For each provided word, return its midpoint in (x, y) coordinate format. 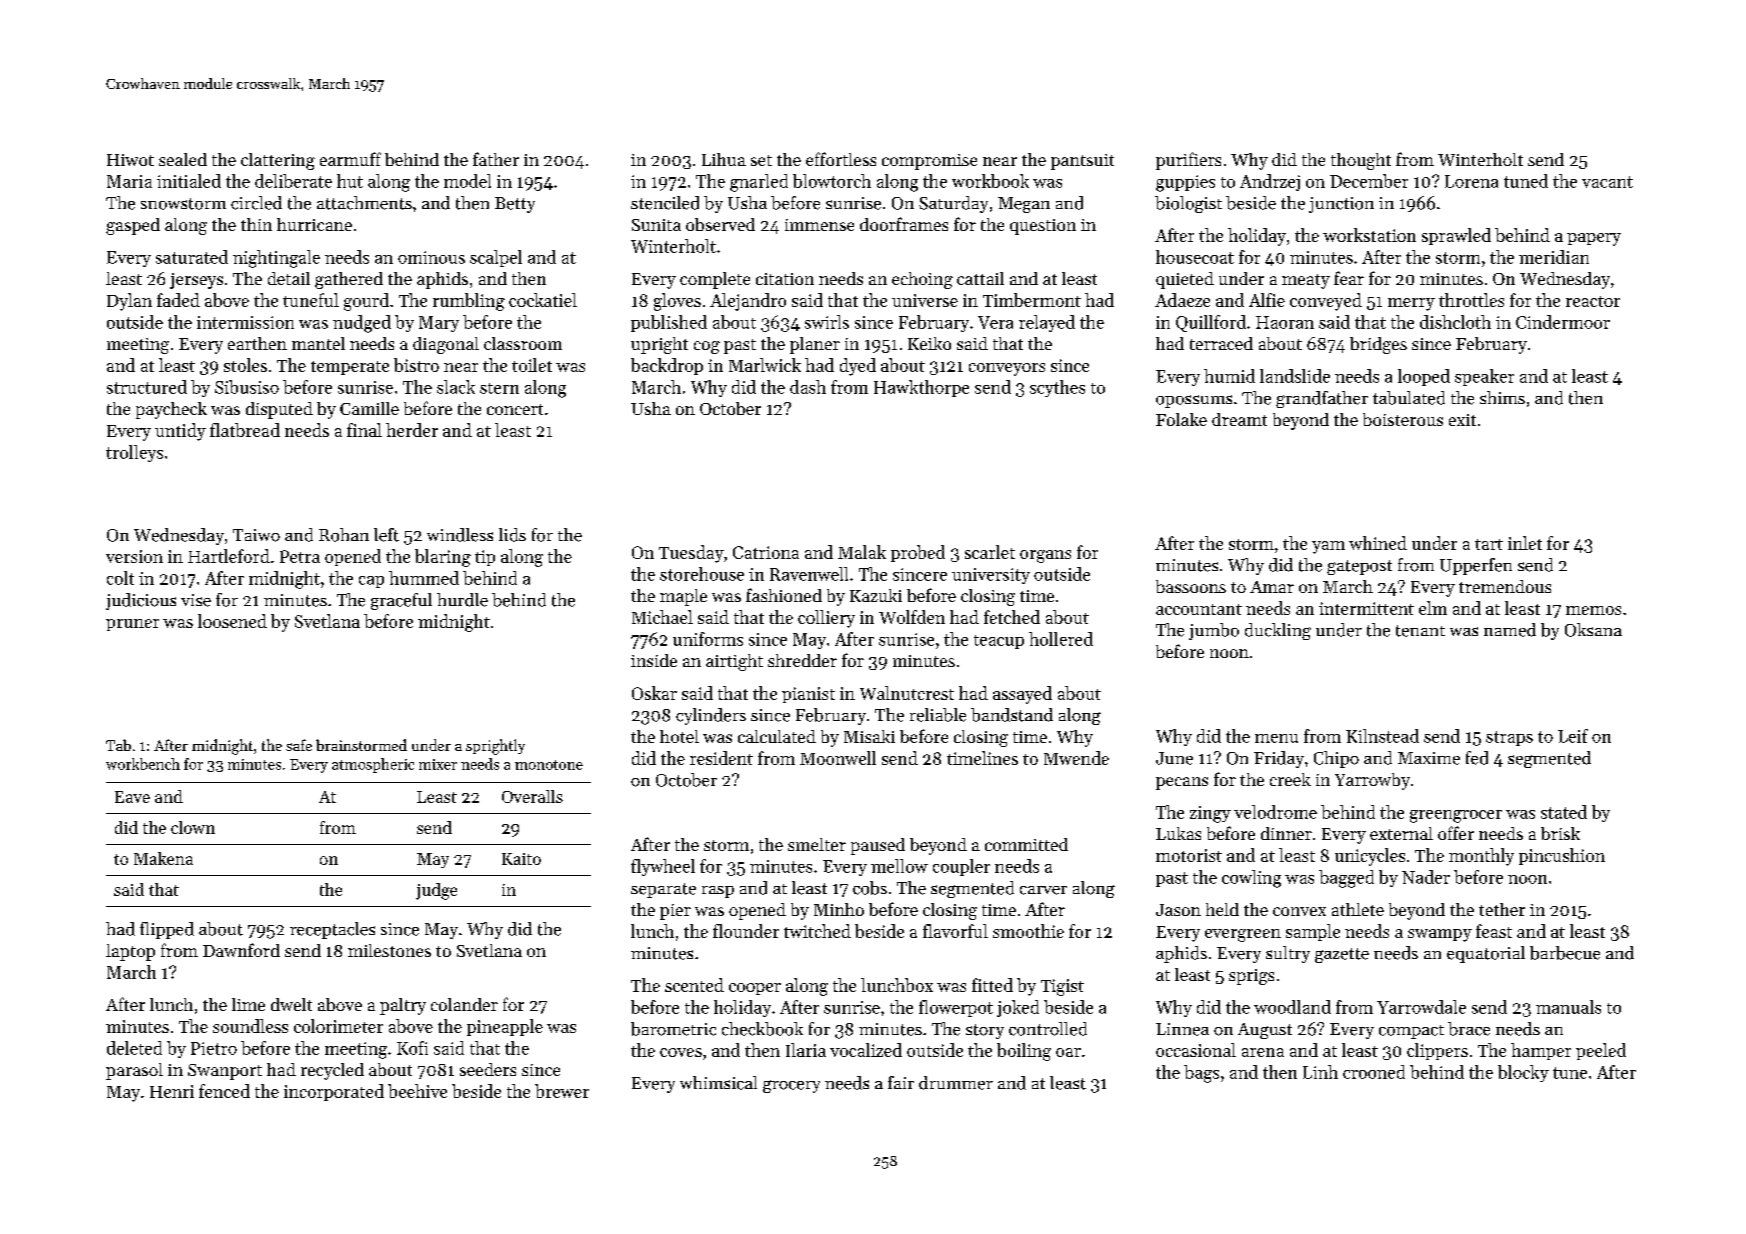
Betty (515, 205)
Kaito (521, 859)
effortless (841, 159)
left (386, 535)
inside (654, 660)
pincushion (1562, 856)
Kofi (412, 1048)
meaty (1306, 281)
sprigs (1251, 977)
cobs (870, 888)
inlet (1525, 543)
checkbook (762, 1029)
